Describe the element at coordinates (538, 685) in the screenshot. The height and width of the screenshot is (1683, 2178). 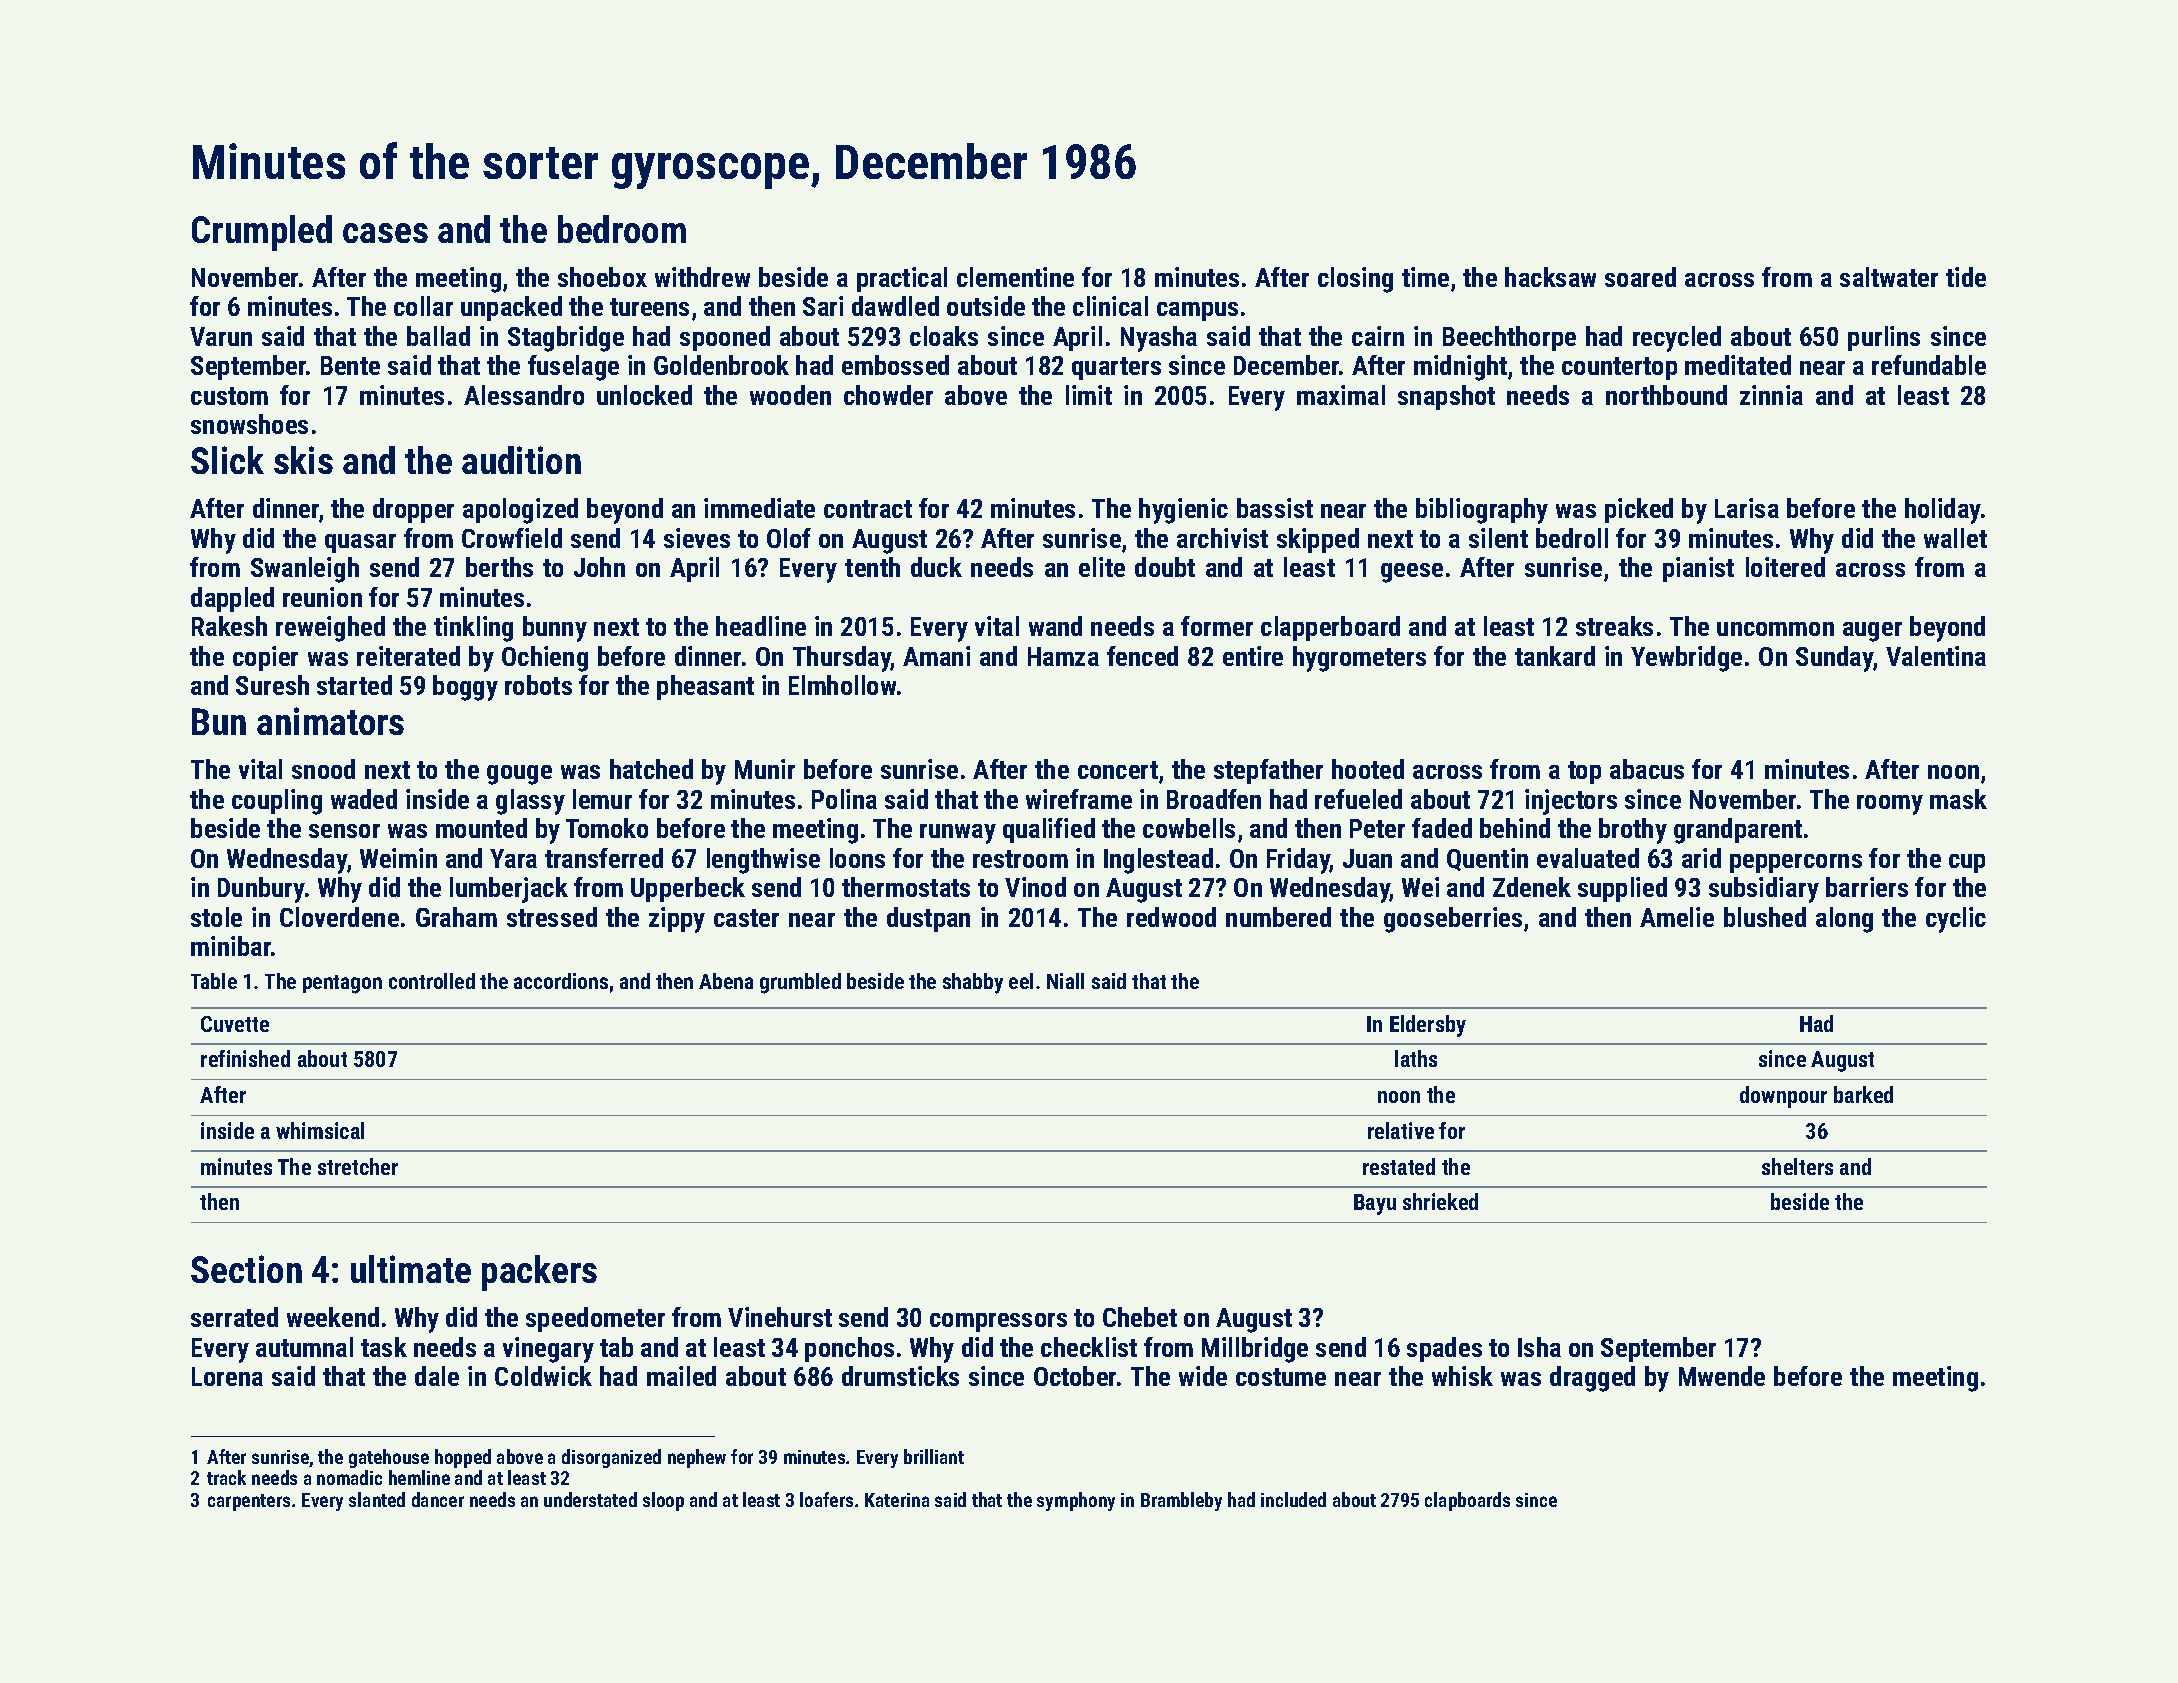
I see `robots` at that location.
